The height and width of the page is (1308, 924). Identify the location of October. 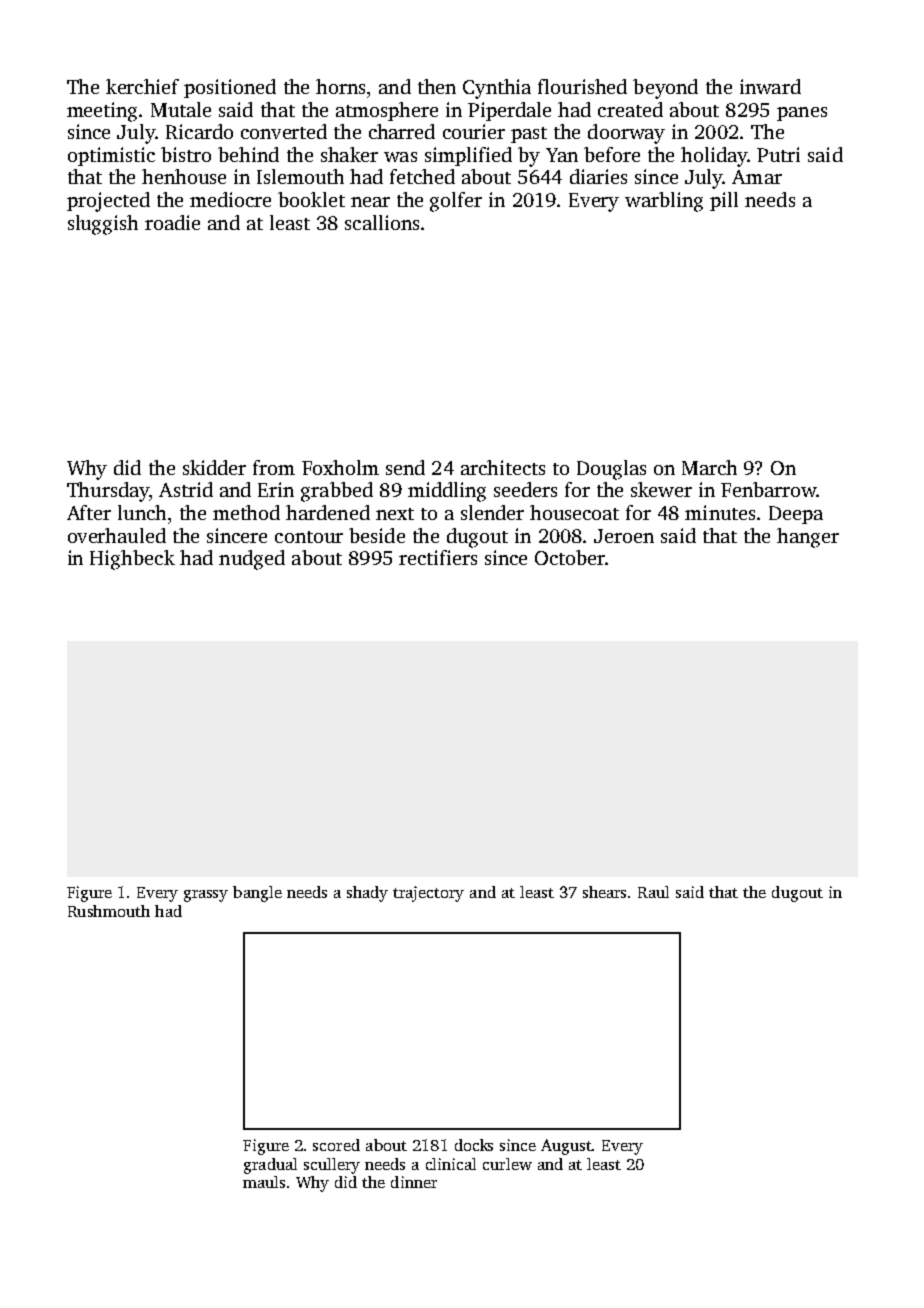
(570, 557).
